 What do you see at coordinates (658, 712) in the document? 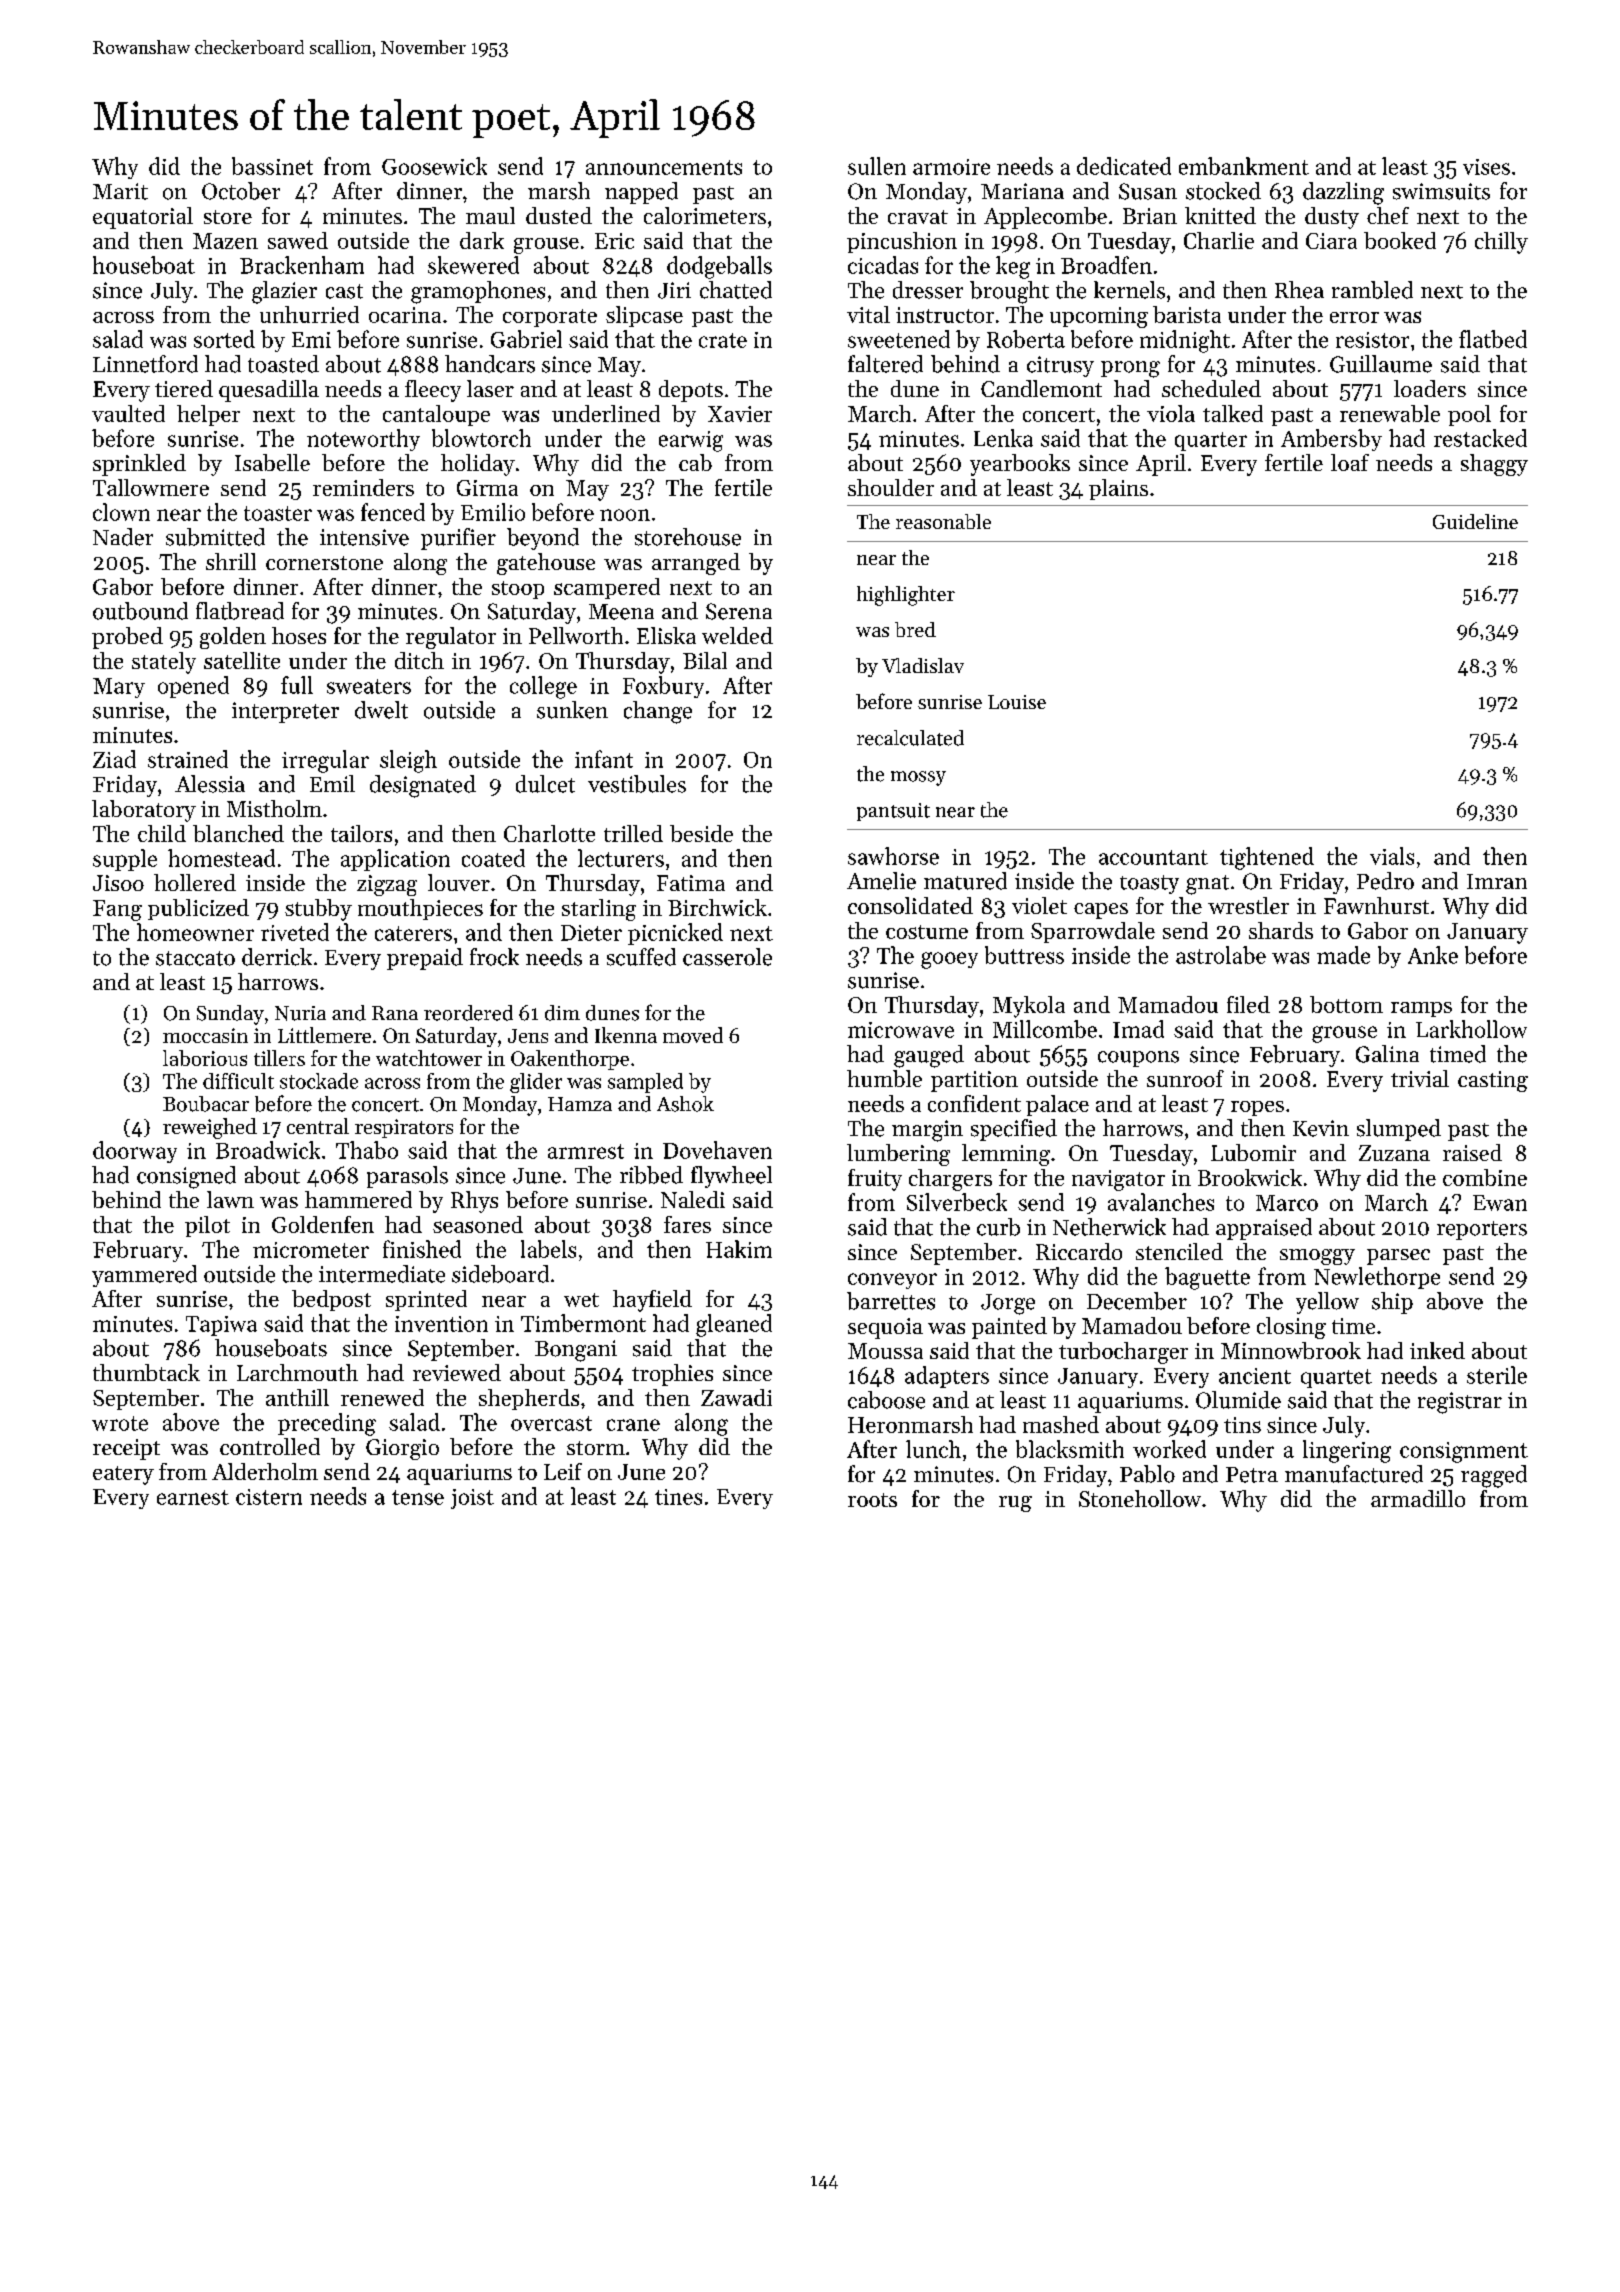
I see `change` at bounding box center [658, 712].
